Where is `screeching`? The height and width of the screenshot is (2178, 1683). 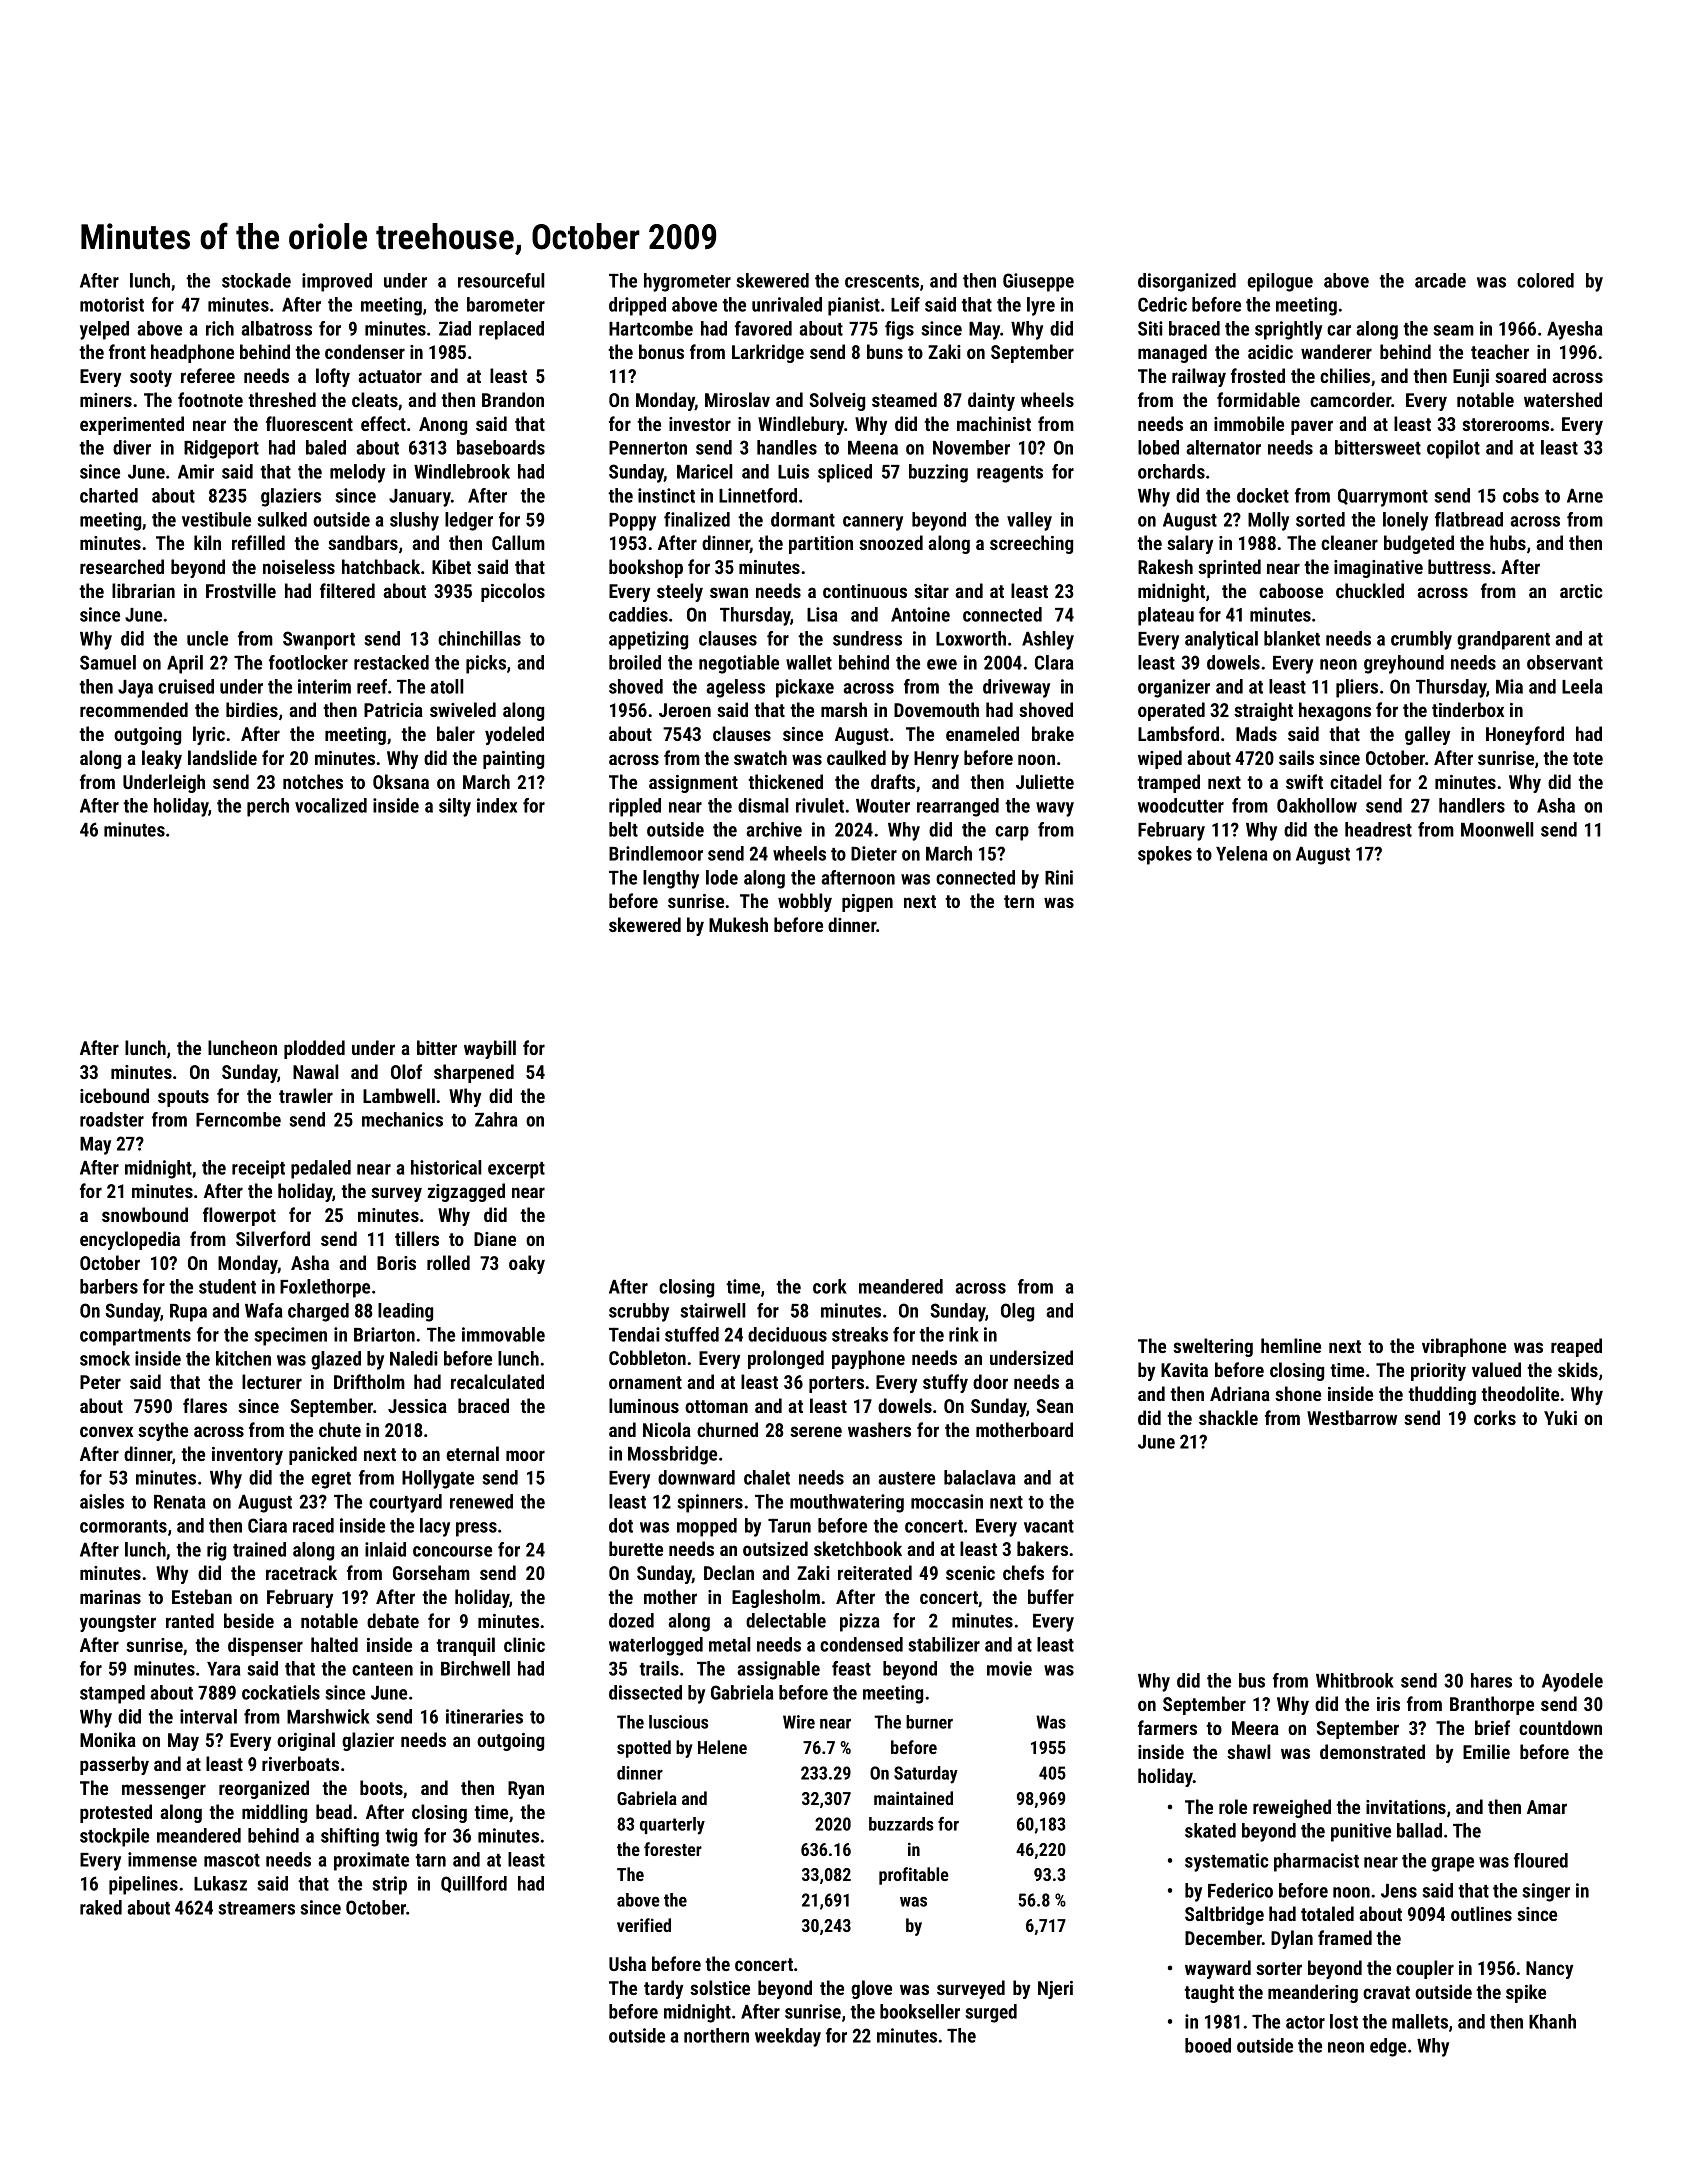 screeching is located at coordinates (1031, 544).
